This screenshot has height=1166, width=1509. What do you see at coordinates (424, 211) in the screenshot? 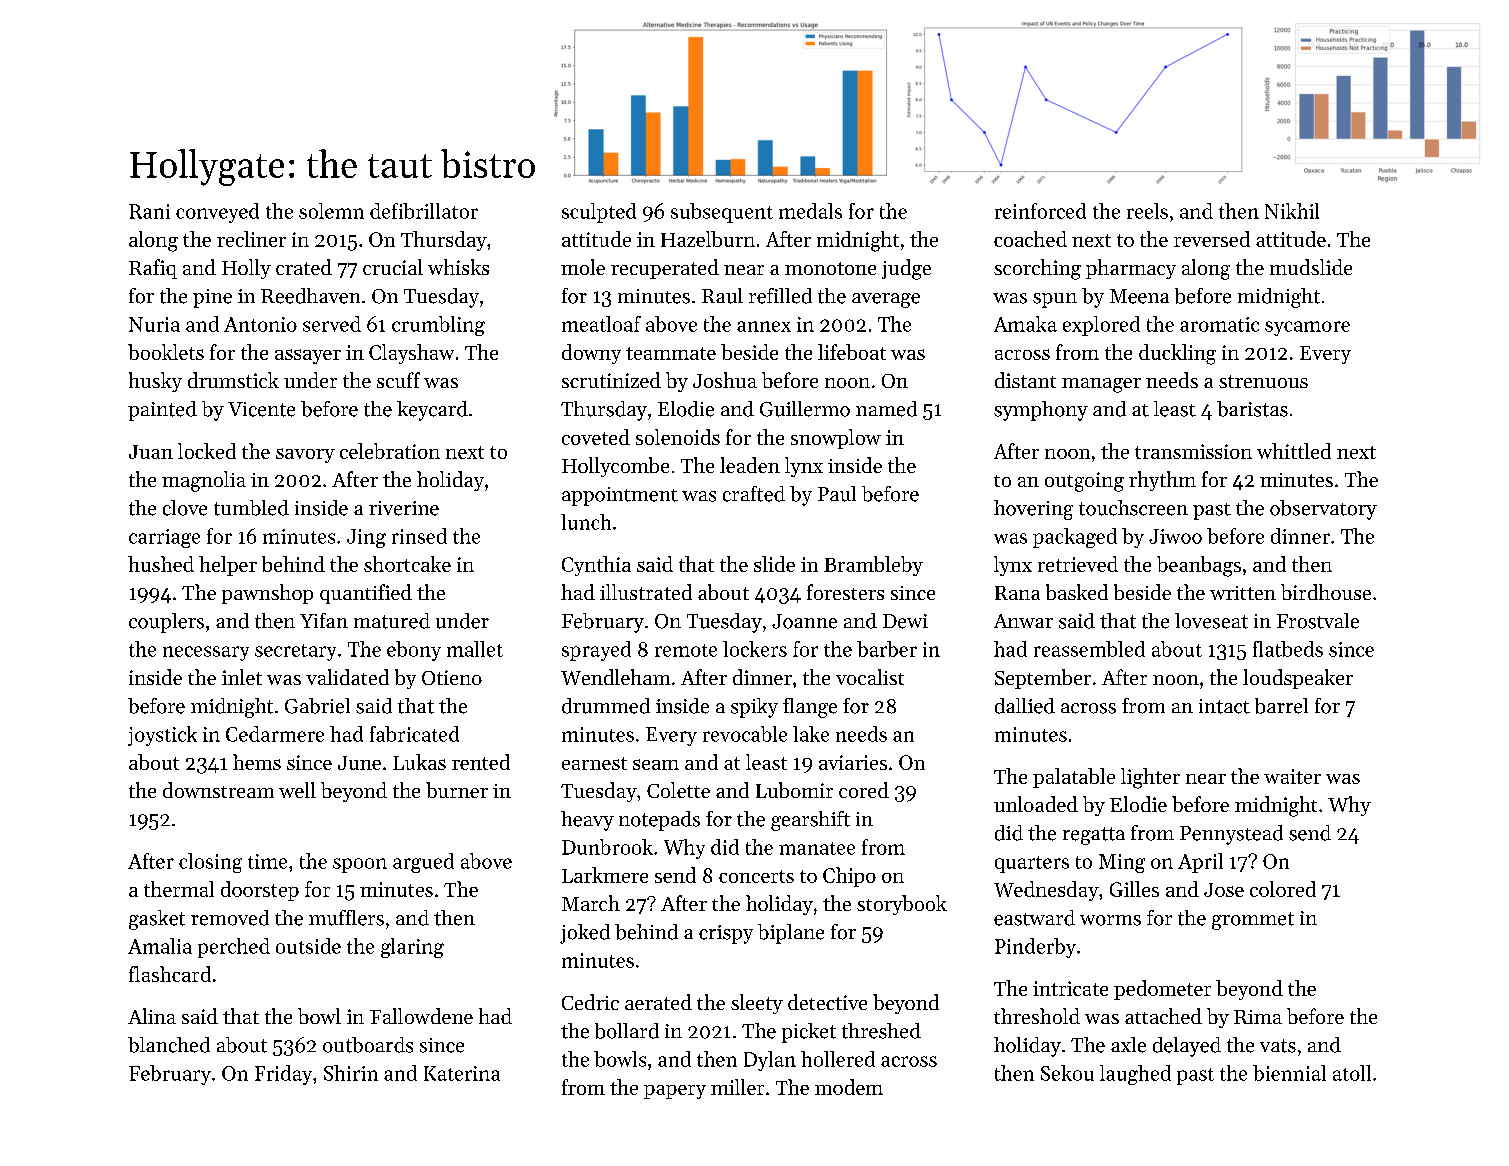
I see `defibrillator` at bounding box center [424, 211].
